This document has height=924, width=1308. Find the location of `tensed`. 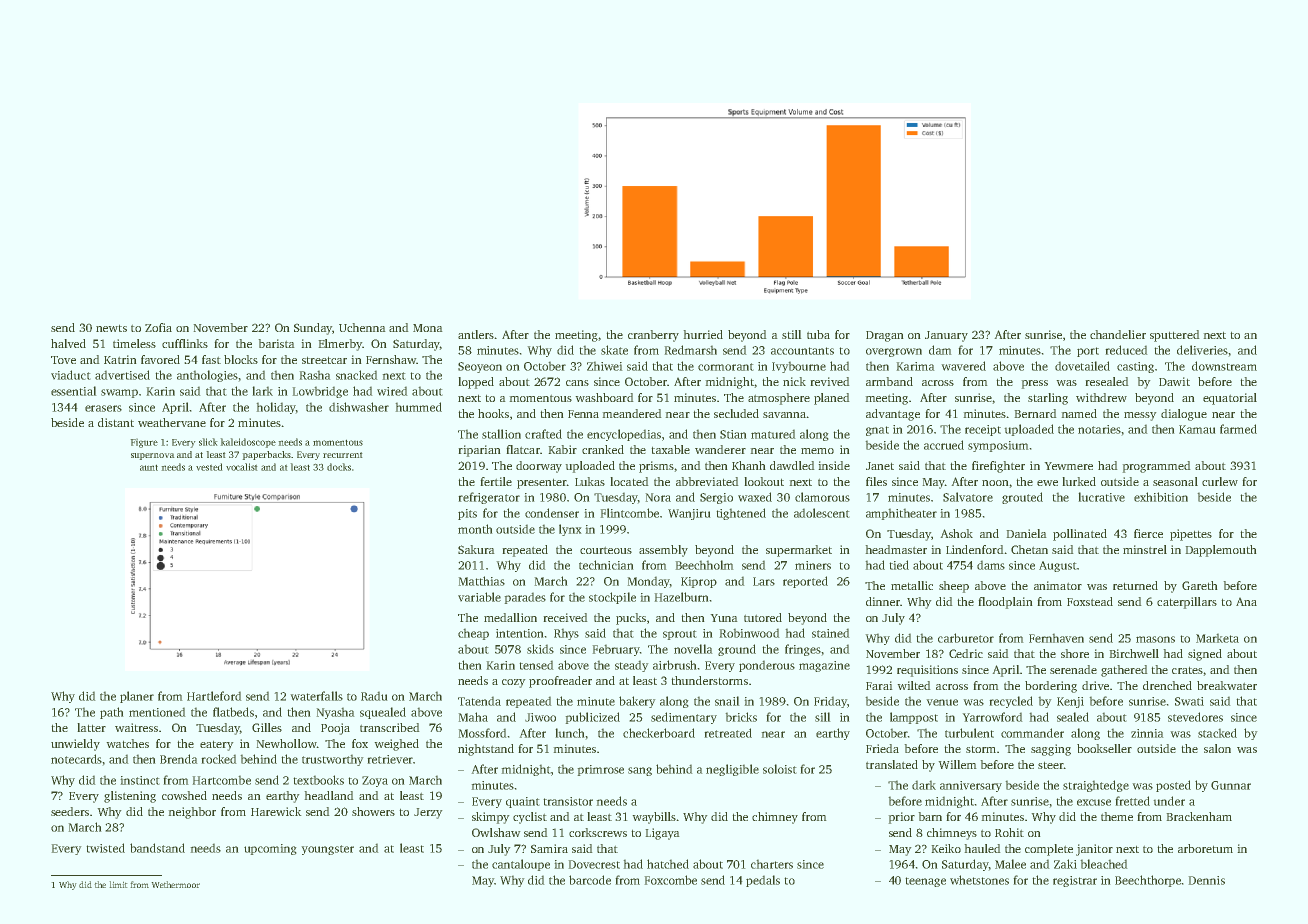

tensed is located at coordinates (536, 665).
